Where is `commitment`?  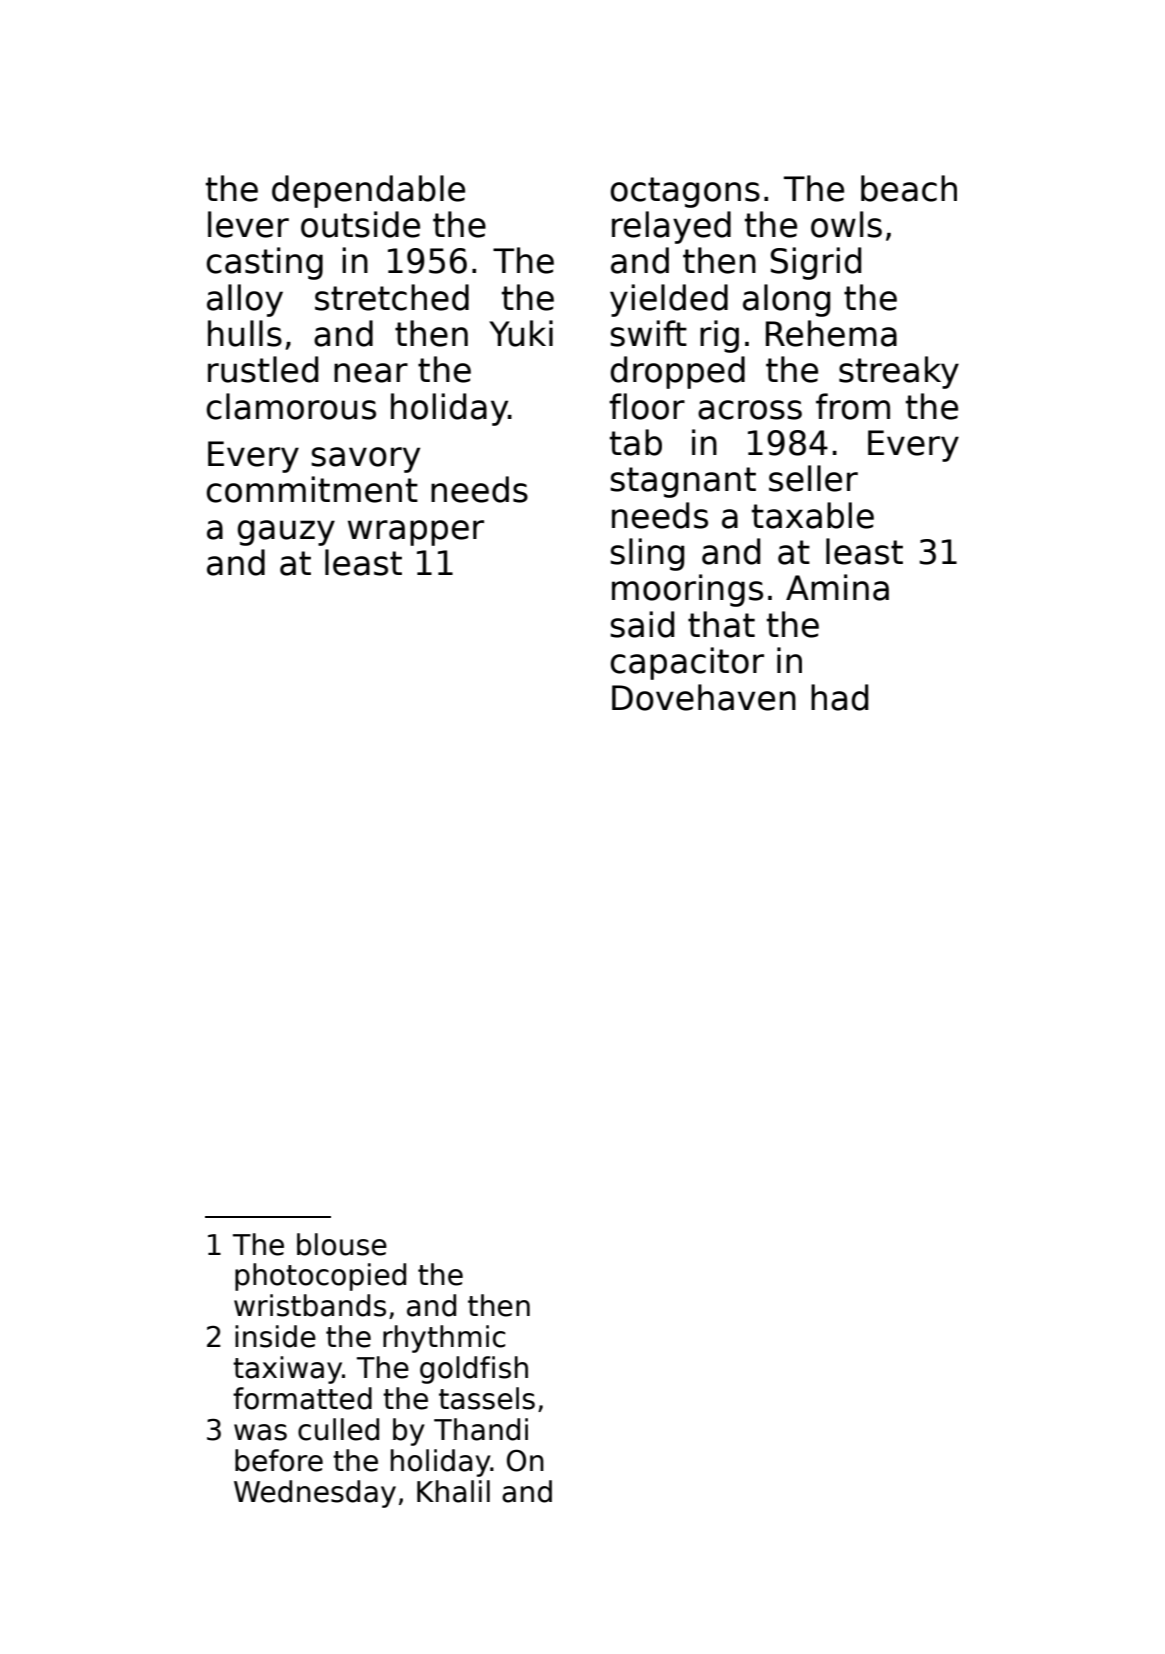
commitment is located at coordinates (312, 489).
